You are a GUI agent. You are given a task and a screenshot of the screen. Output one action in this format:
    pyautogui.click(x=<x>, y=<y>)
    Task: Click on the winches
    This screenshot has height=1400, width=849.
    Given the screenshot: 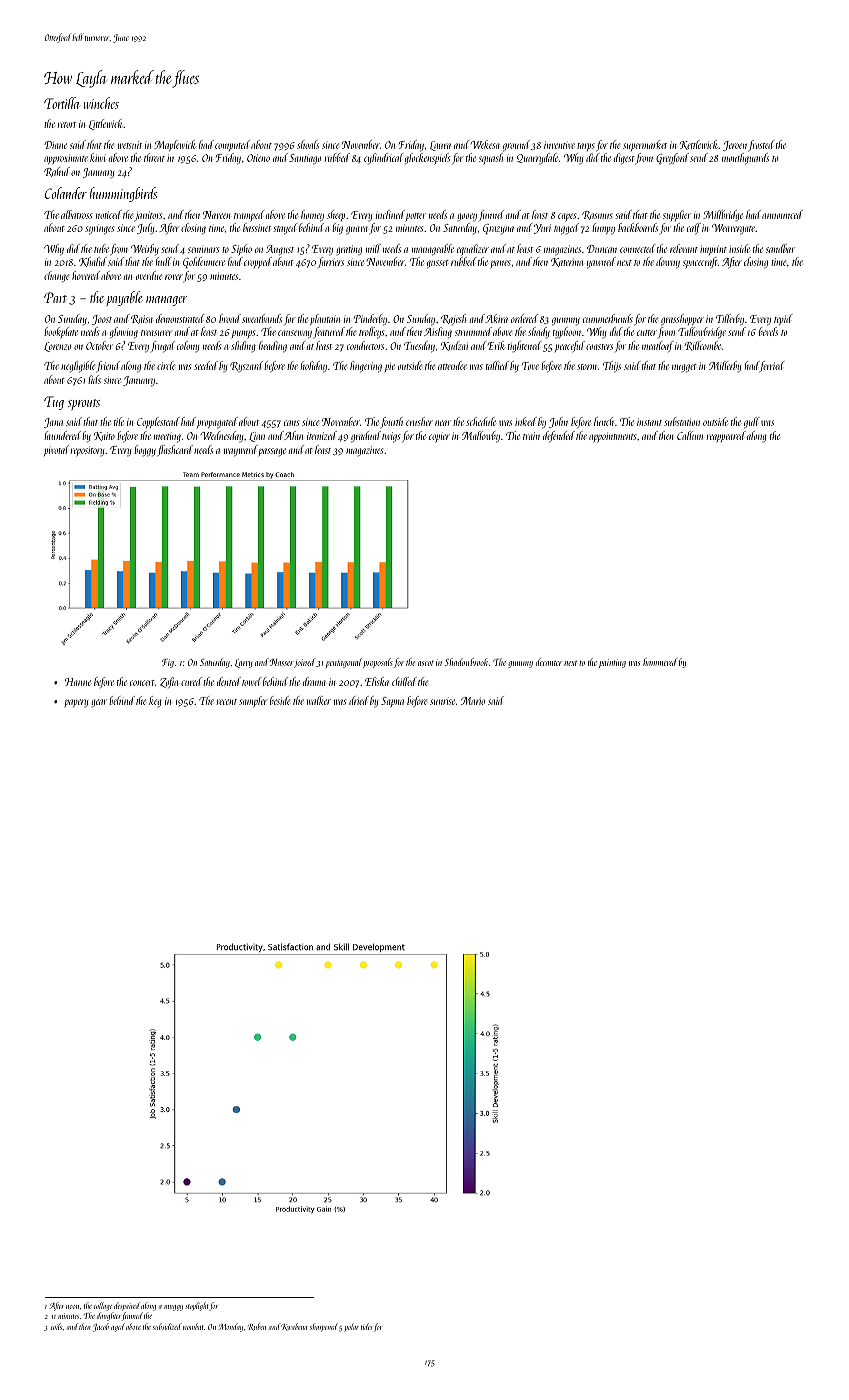 What is the action you would take?
    pyautogui.click(x=101, y=103)
